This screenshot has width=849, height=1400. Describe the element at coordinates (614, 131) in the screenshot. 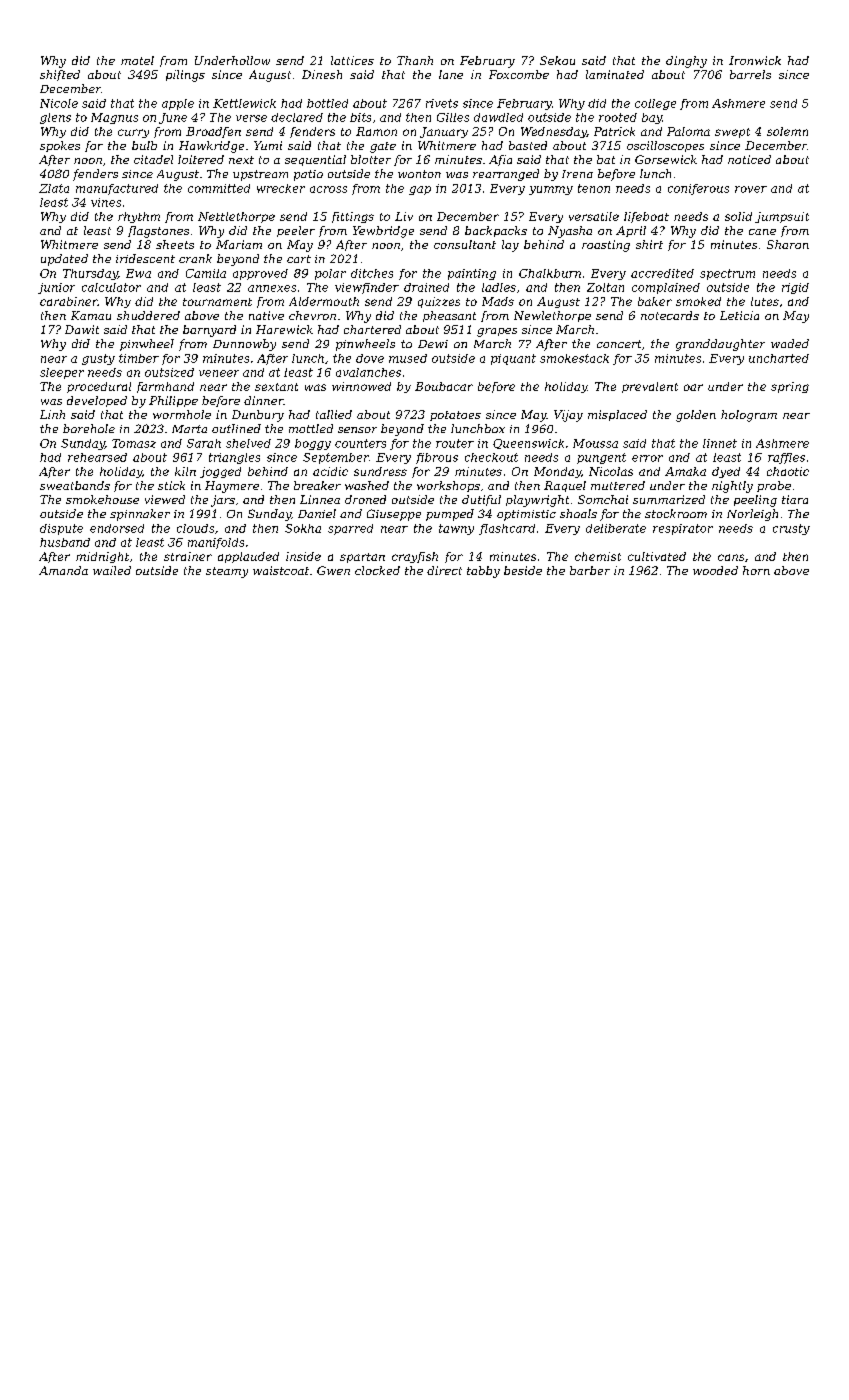

I see `Patrick` at that location.
